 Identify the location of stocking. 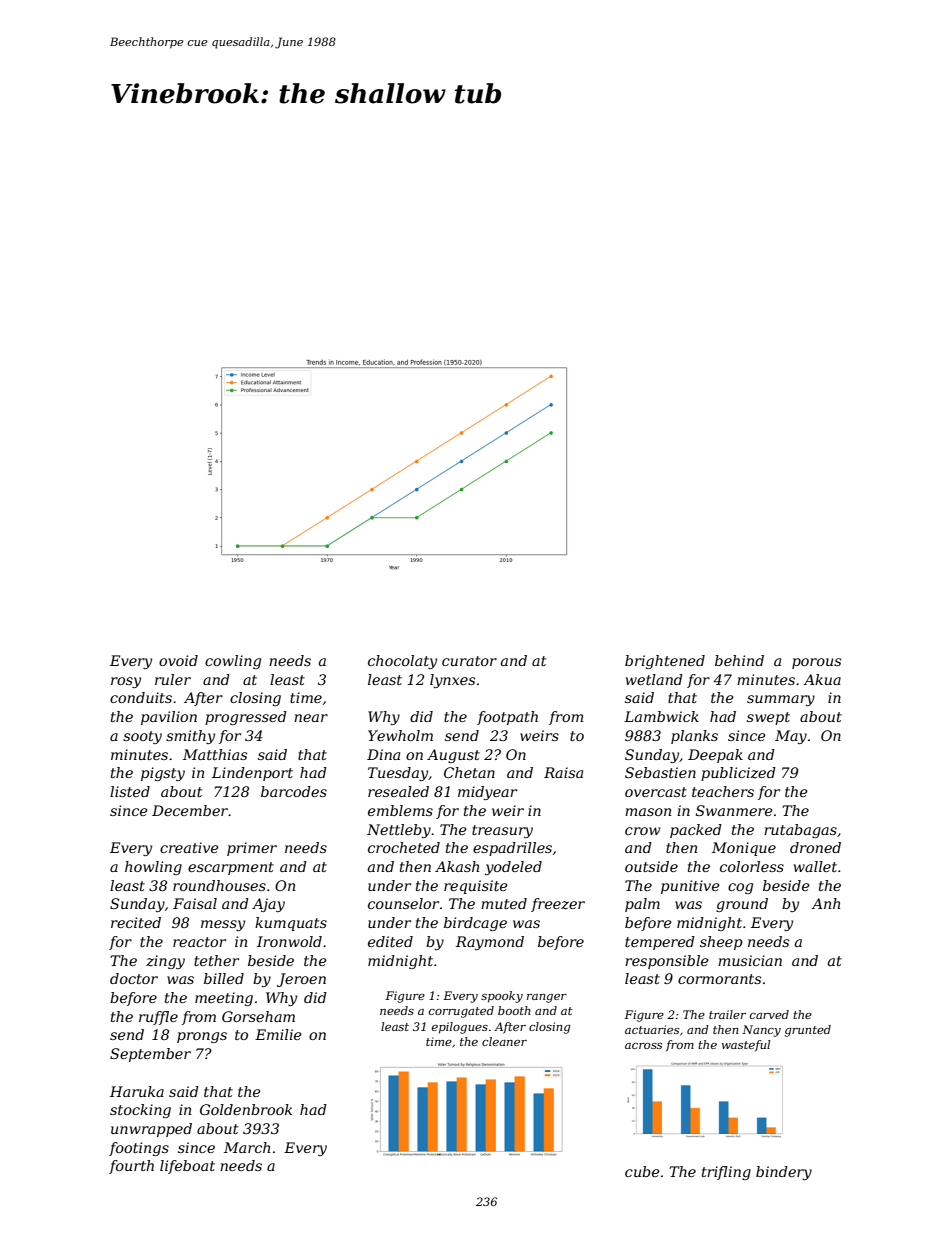
(140, 1111).
